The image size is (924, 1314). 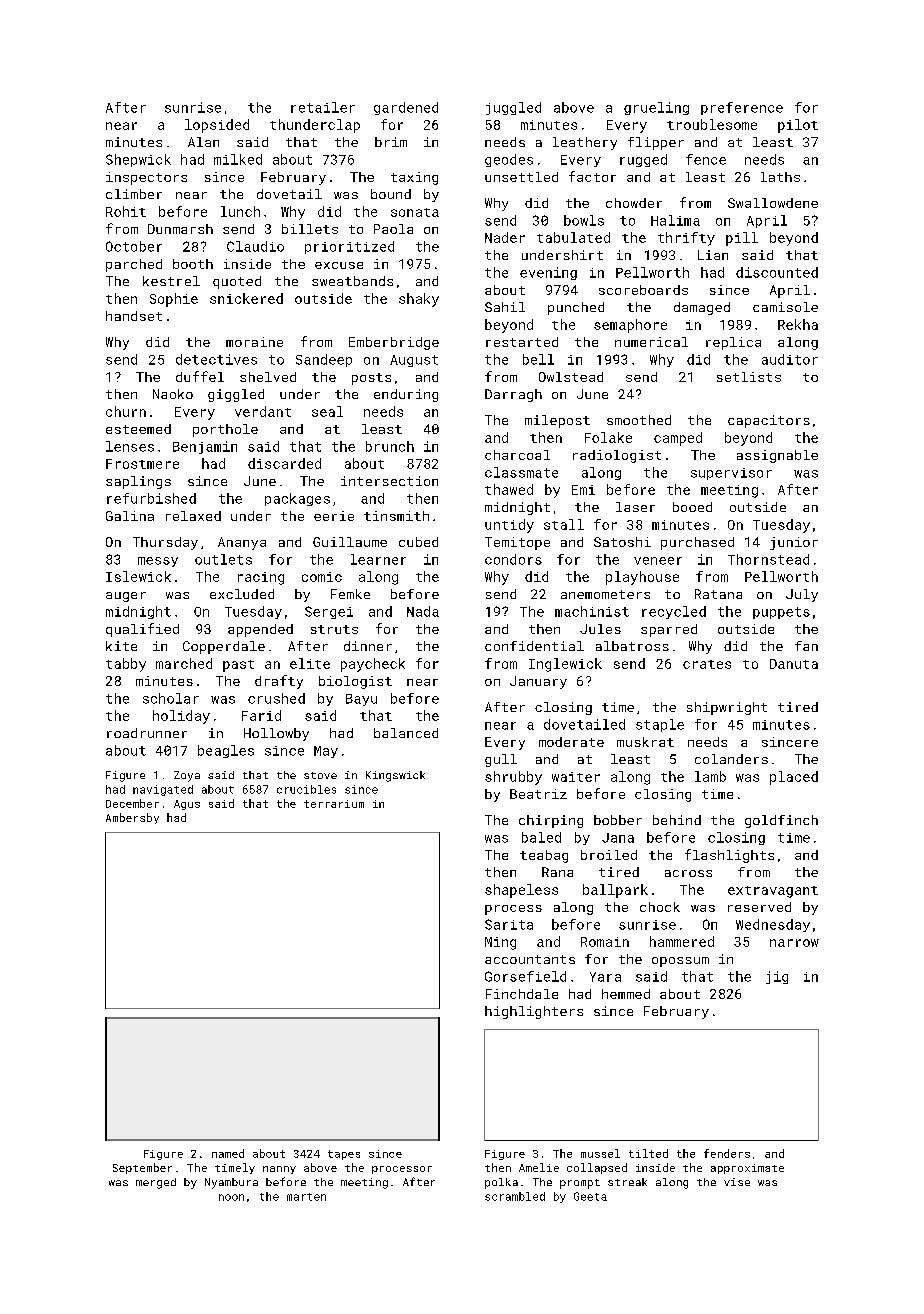 I want to click on marten, so click(x=306, y=1197).
